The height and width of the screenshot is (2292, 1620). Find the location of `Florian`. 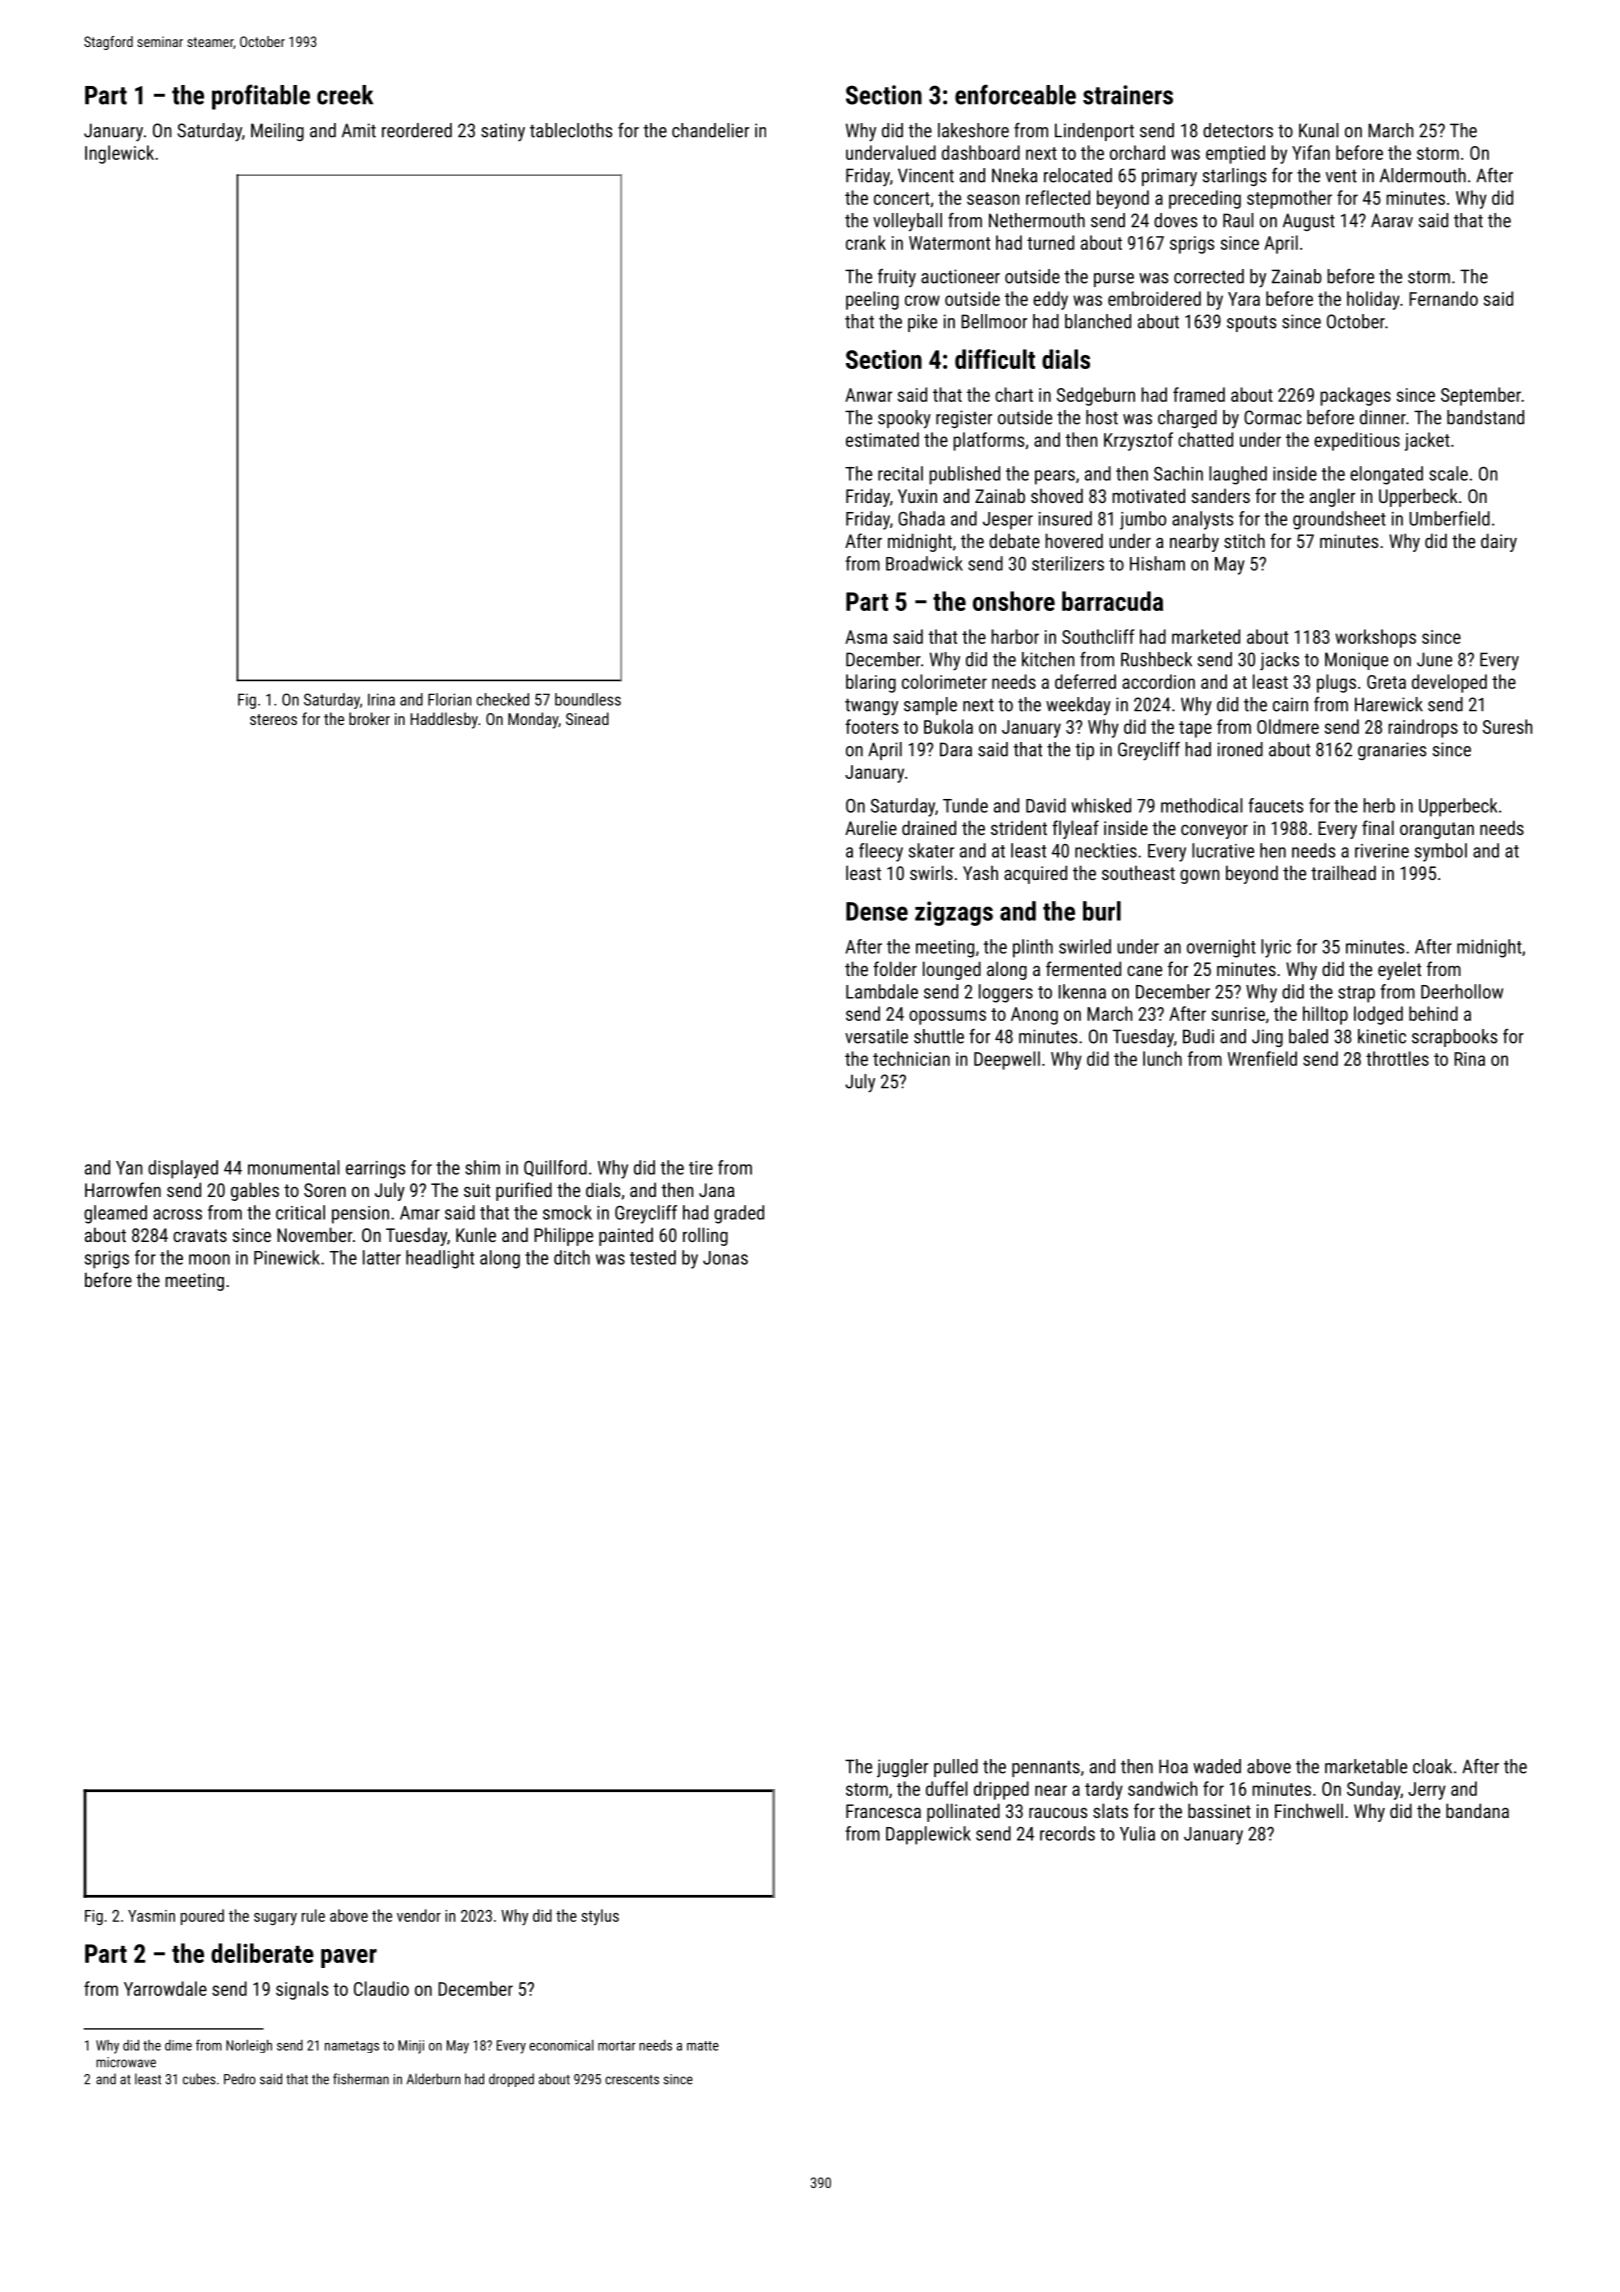

Florian is located at coordinates (449, 699).
